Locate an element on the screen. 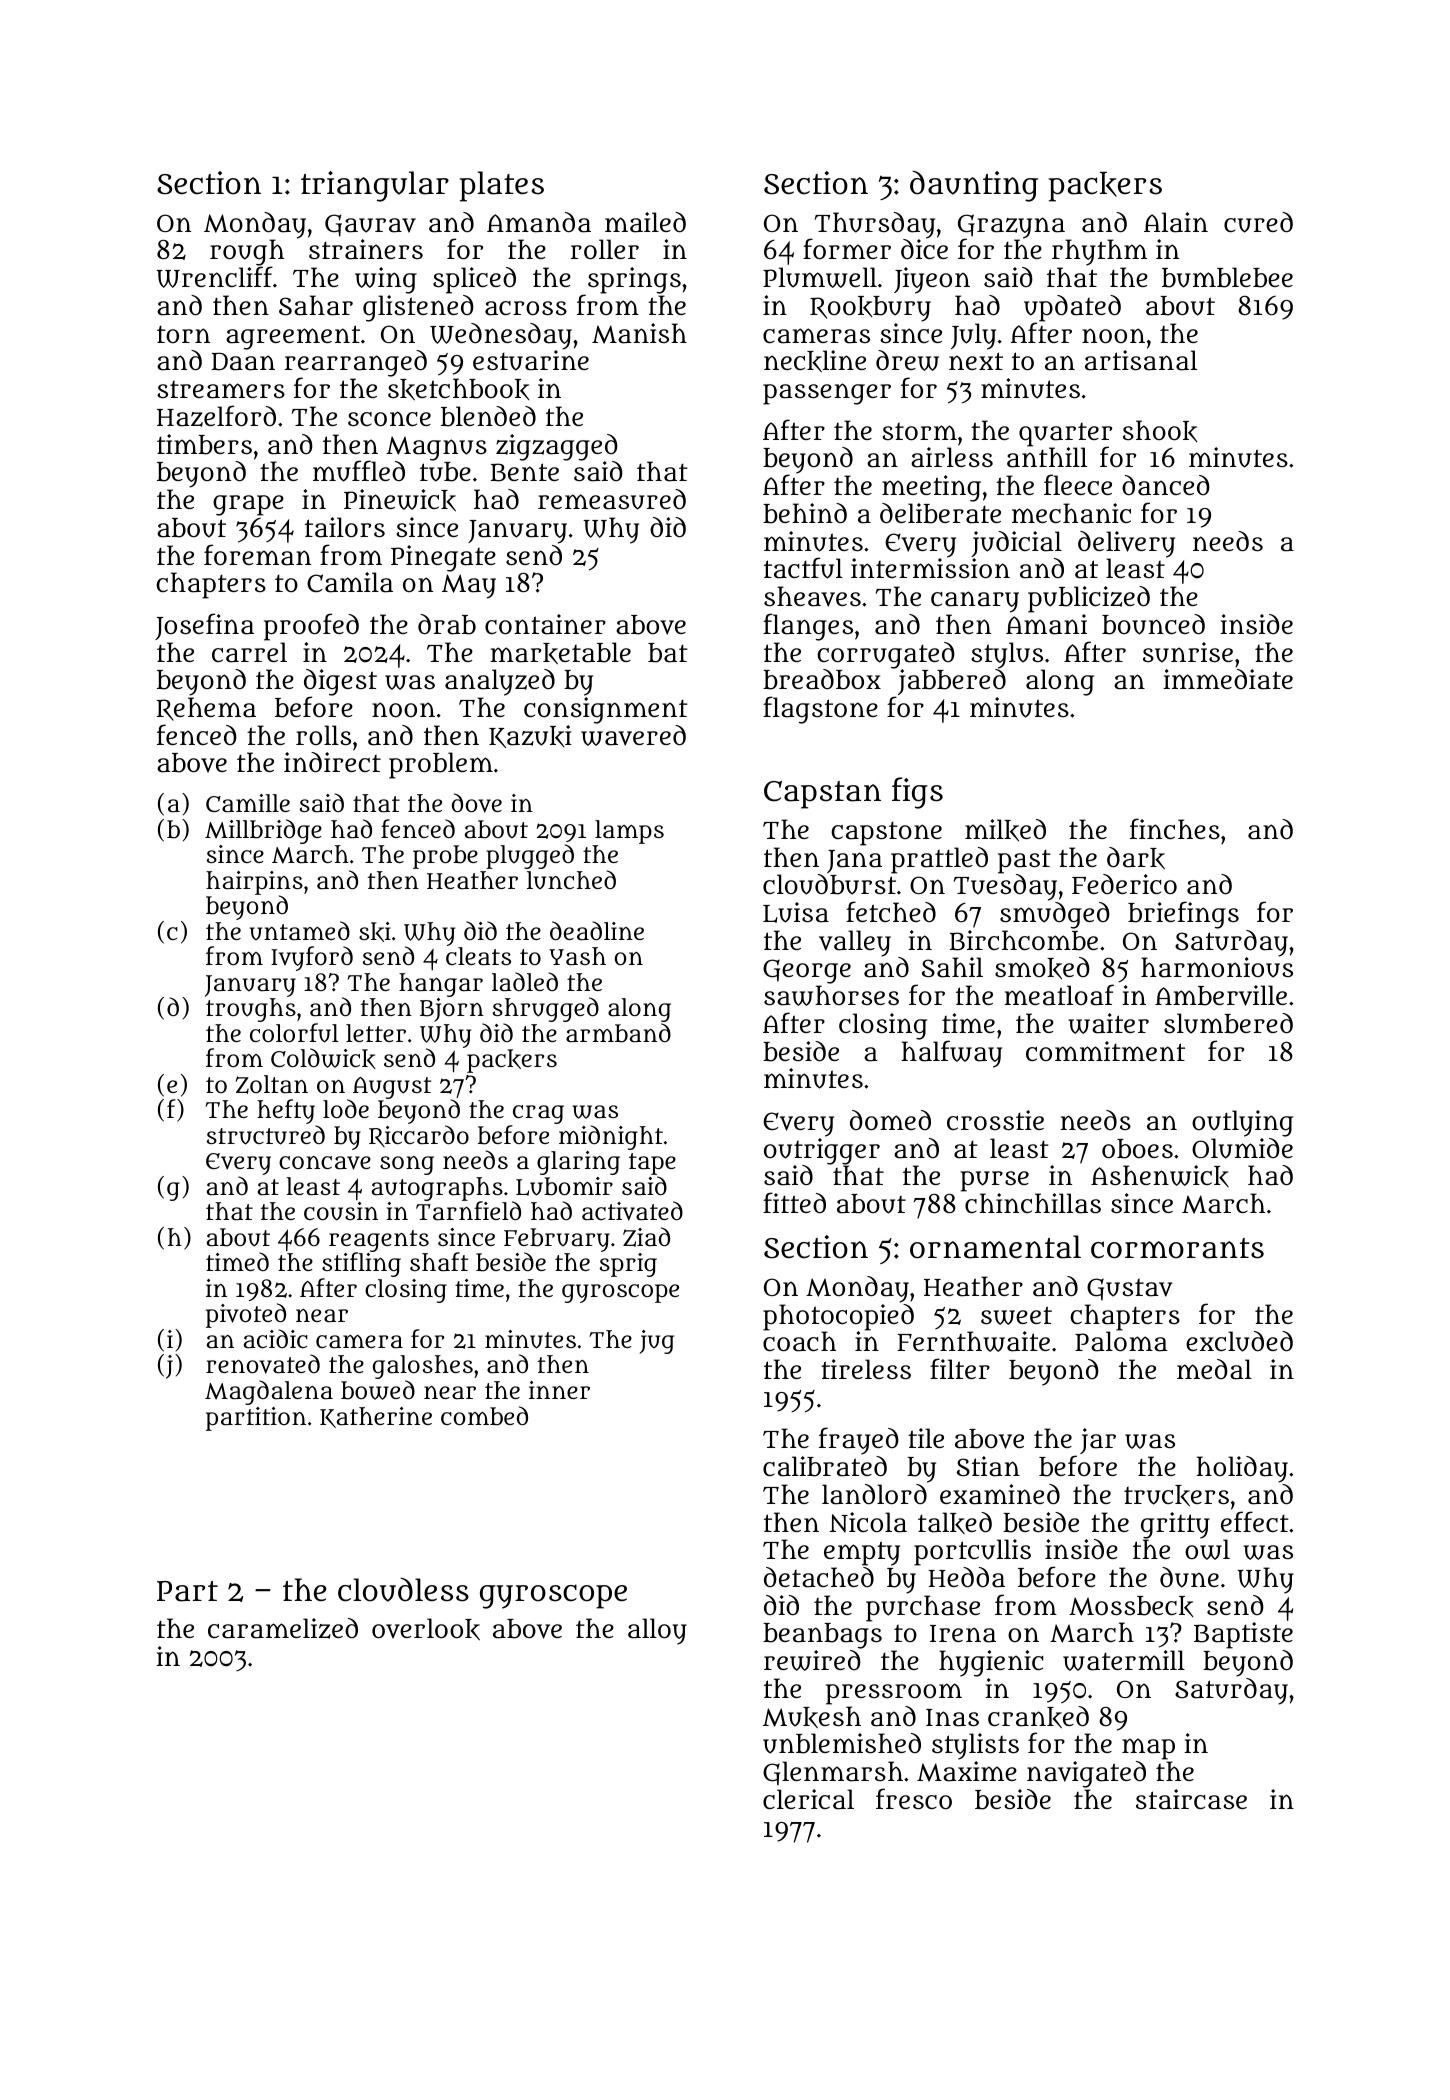 The height and width of the screenshot is (2100, 1450). mailed is located at coordinates (645, 222).
